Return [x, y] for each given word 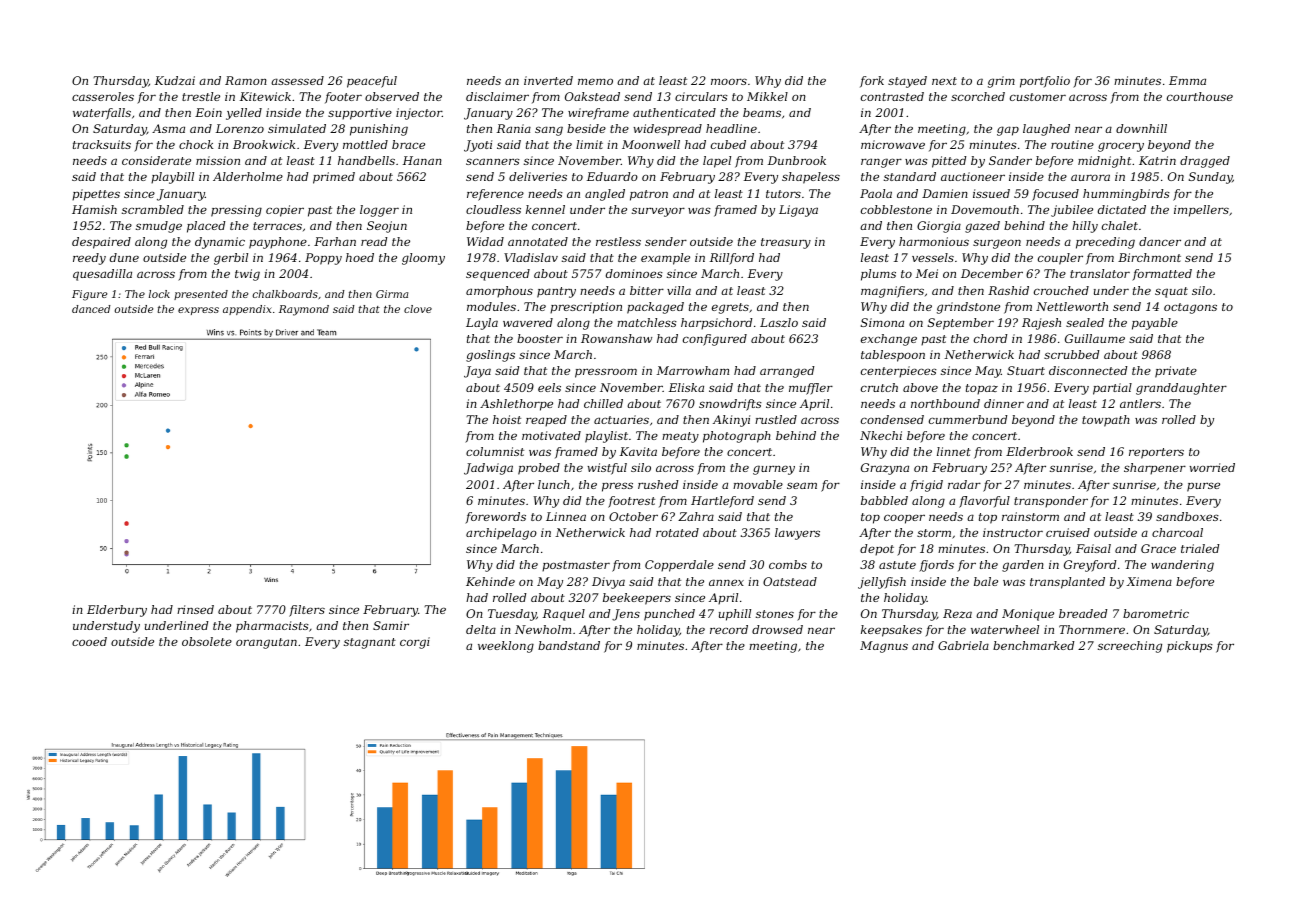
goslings [490, 356]
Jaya [477, 372]
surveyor [658, 212]
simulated [297, 128]
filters [307, 611]
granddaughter [1181, 389]
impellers [1201, 211]
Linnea [566, 516]
